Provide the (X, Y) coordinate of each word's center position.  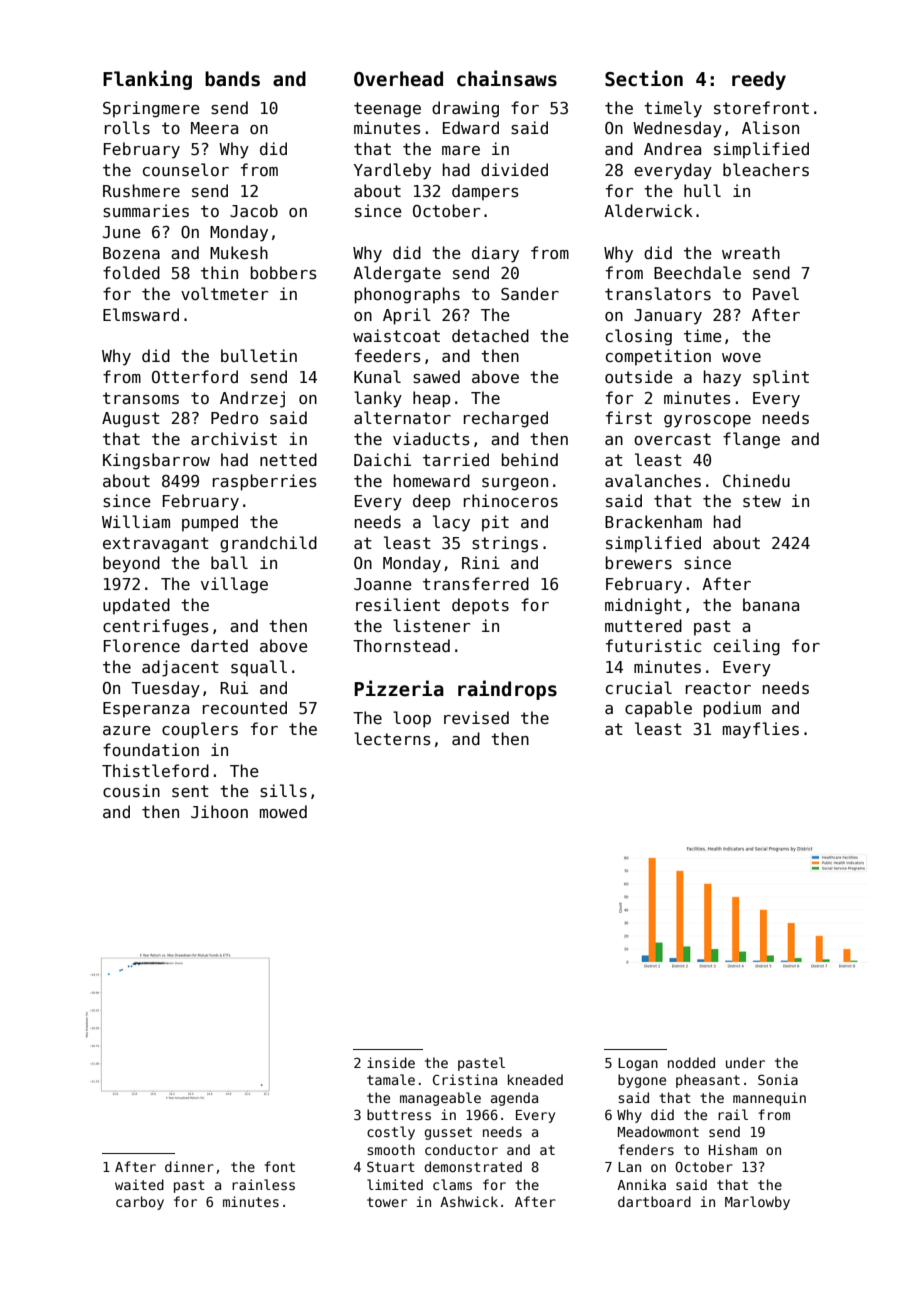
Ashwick (469, 1201)
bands (232, 79)
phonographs (407, 295)
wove (741, 357)
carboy (140, 1203)
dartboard (654, 1201)
